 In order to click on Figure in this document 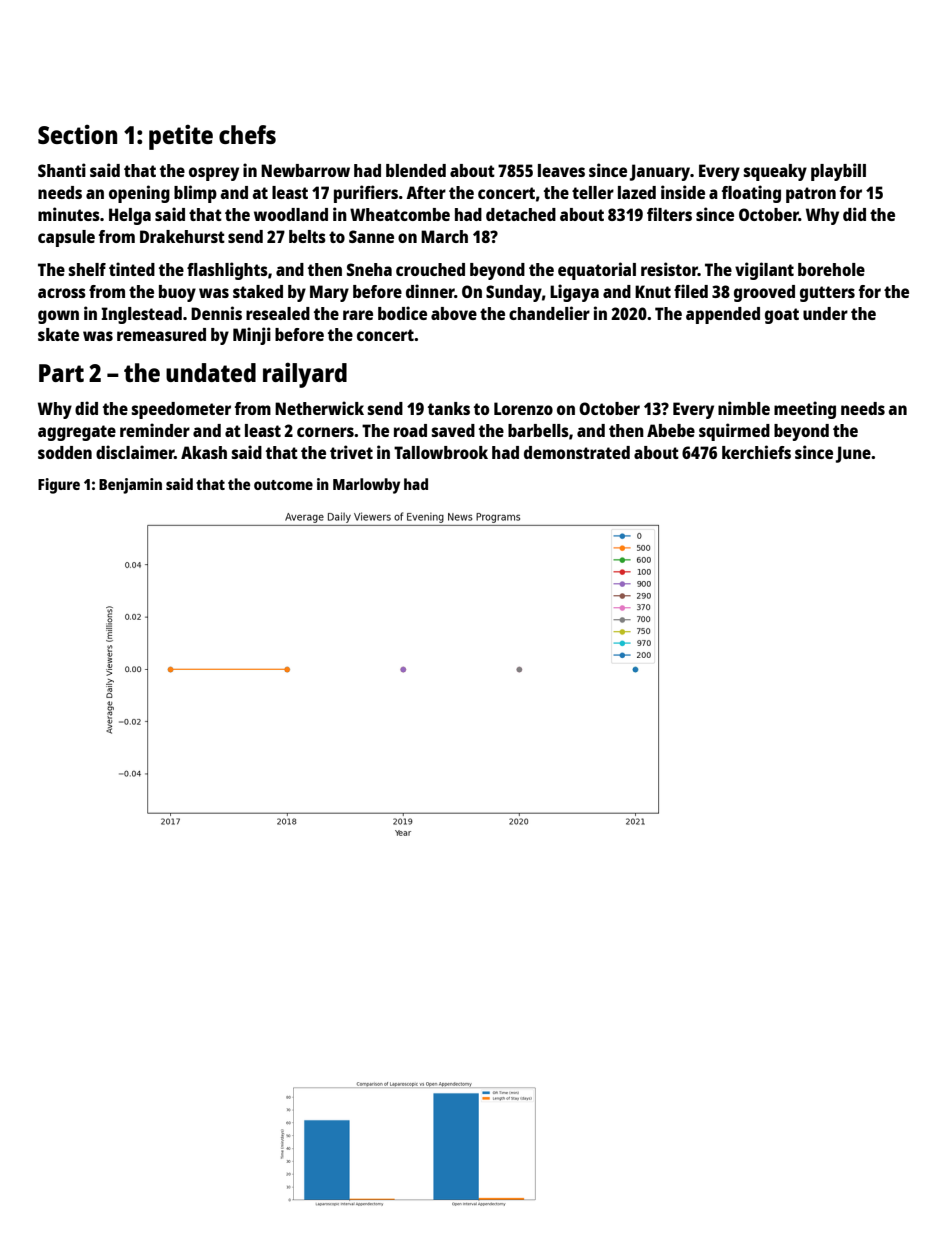, I will do `click(59, 486)`.
